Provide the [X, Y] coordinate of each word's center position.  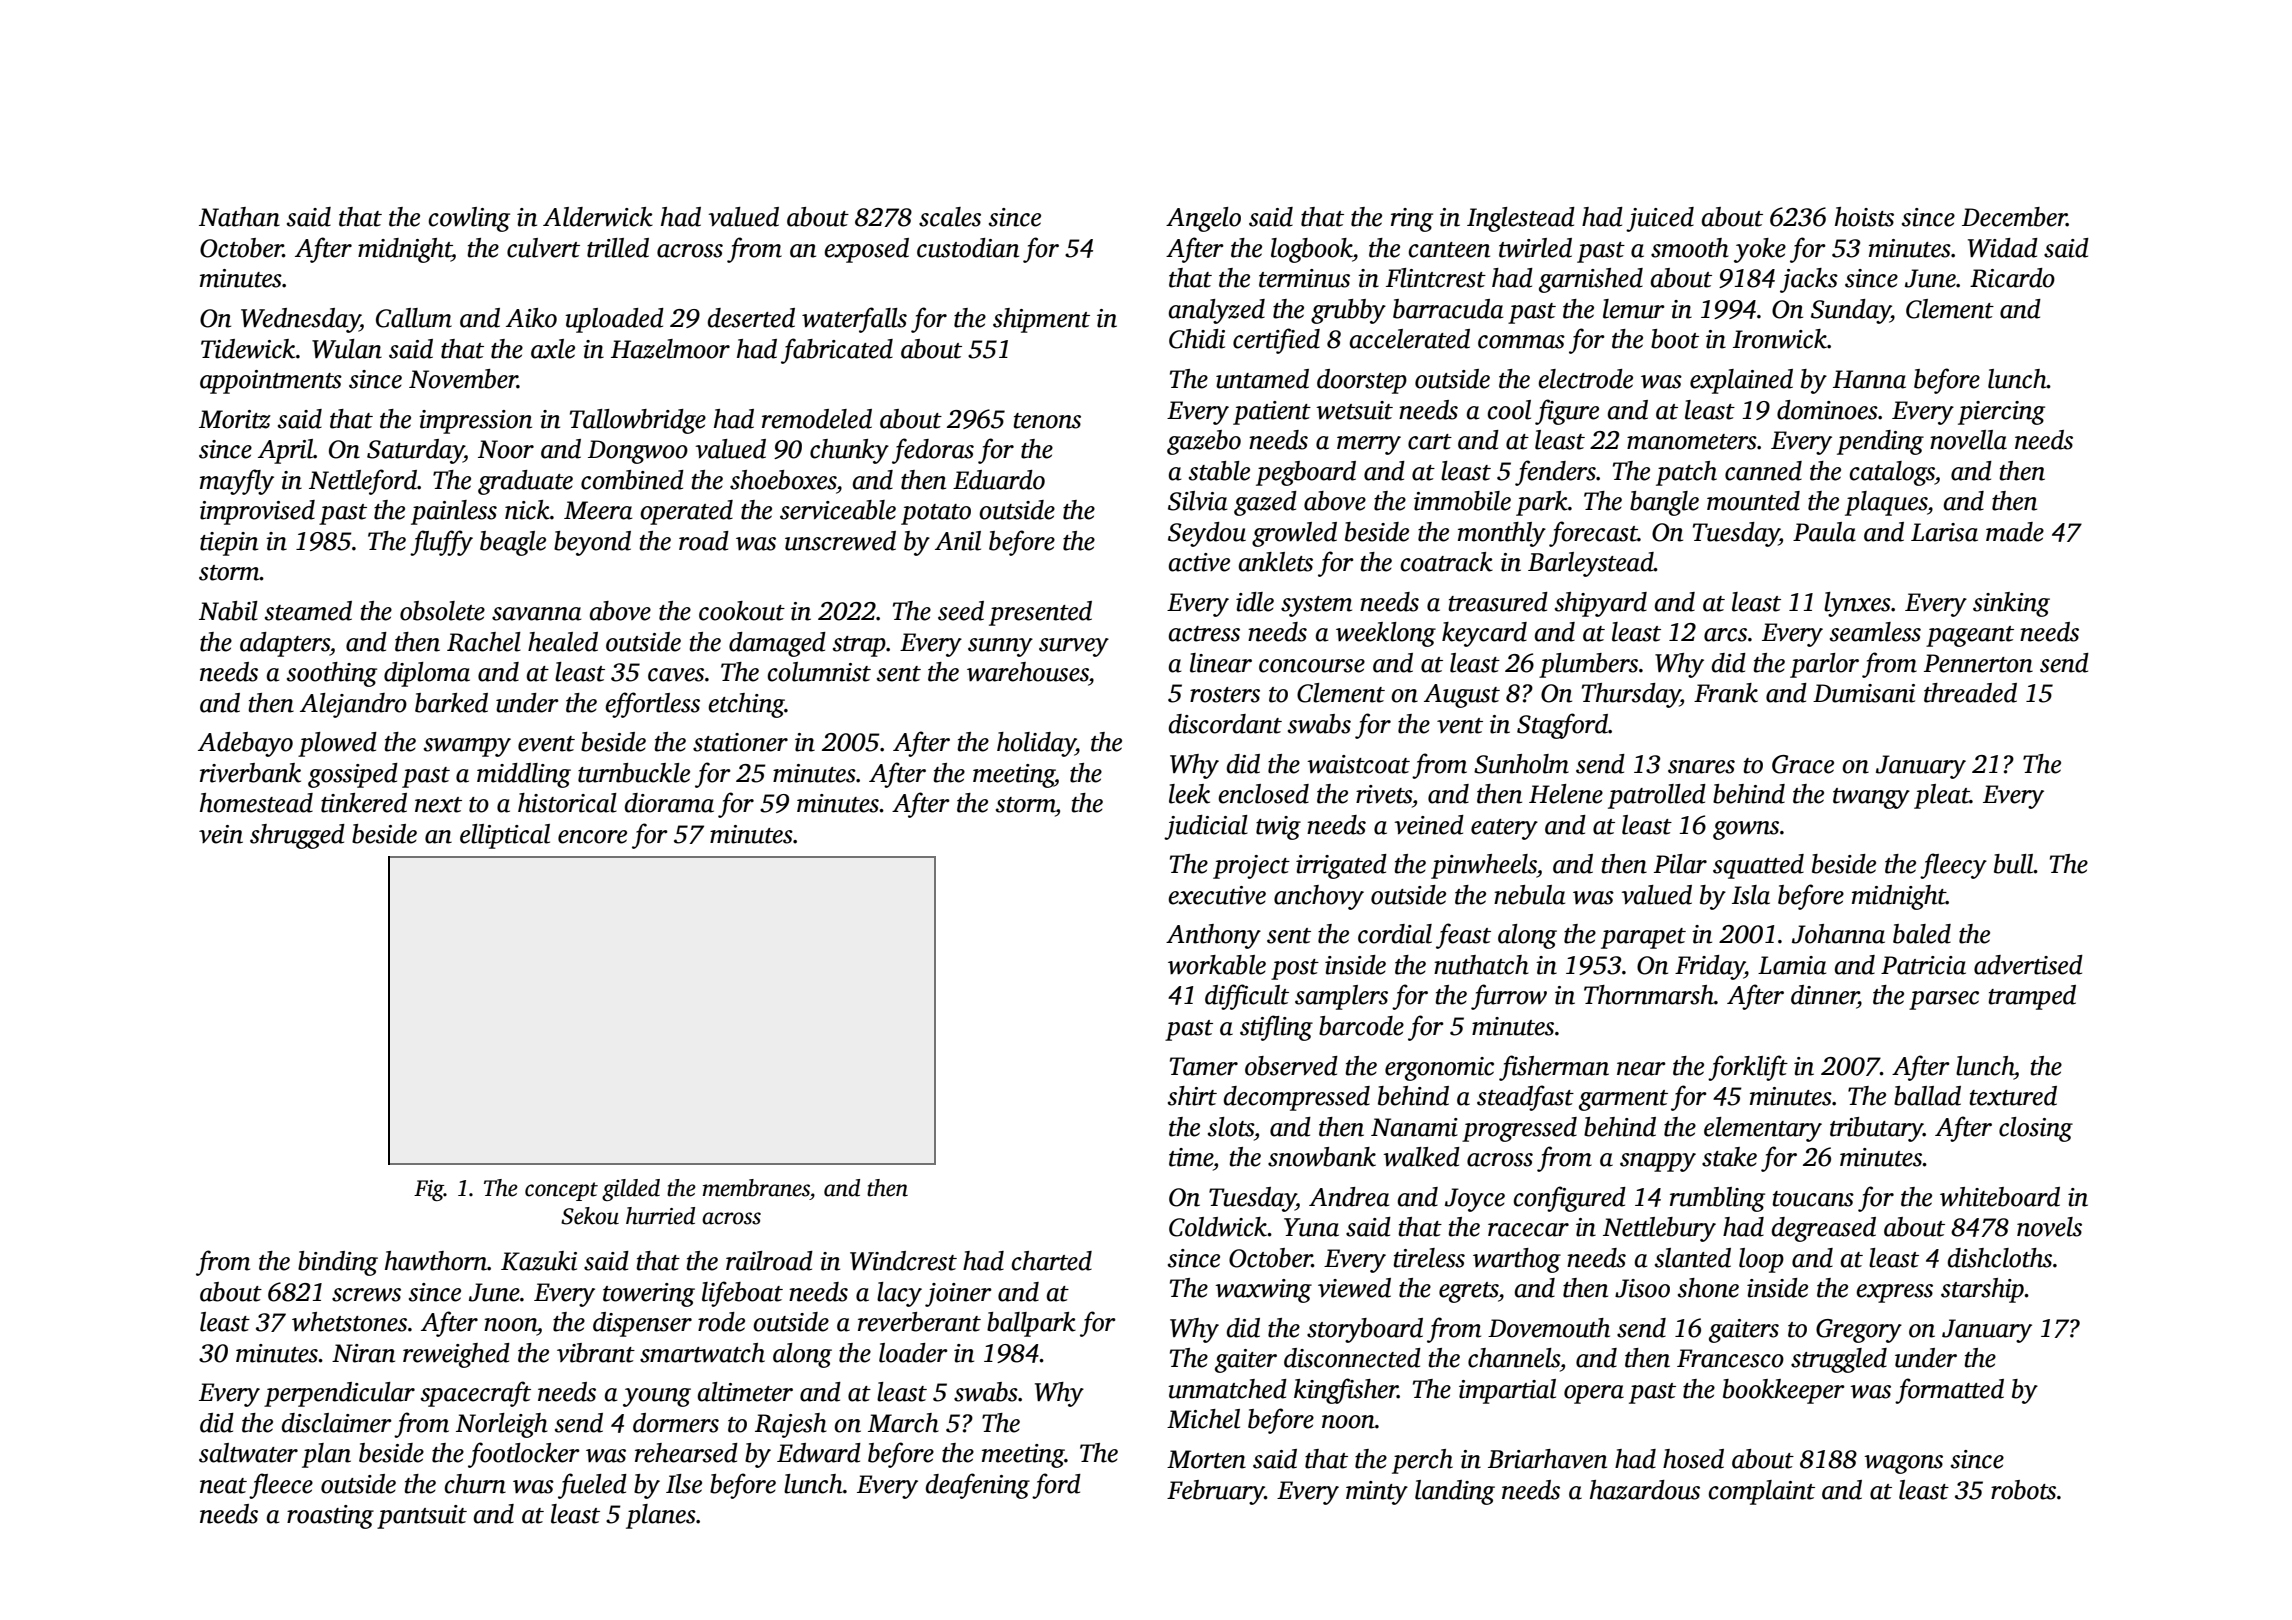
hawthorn [436, 1261]
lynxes [1857, 604]
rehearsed [686, 1453]
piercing [2001, 413]
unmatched [1227, 1389]
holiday [1036, 744]
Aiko [531, 318]
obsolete [442, 611]
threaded [1970, 693]
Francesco [1730, 1358]
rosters [1225, 695]
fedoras [933, 451]
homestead [256, 803]
